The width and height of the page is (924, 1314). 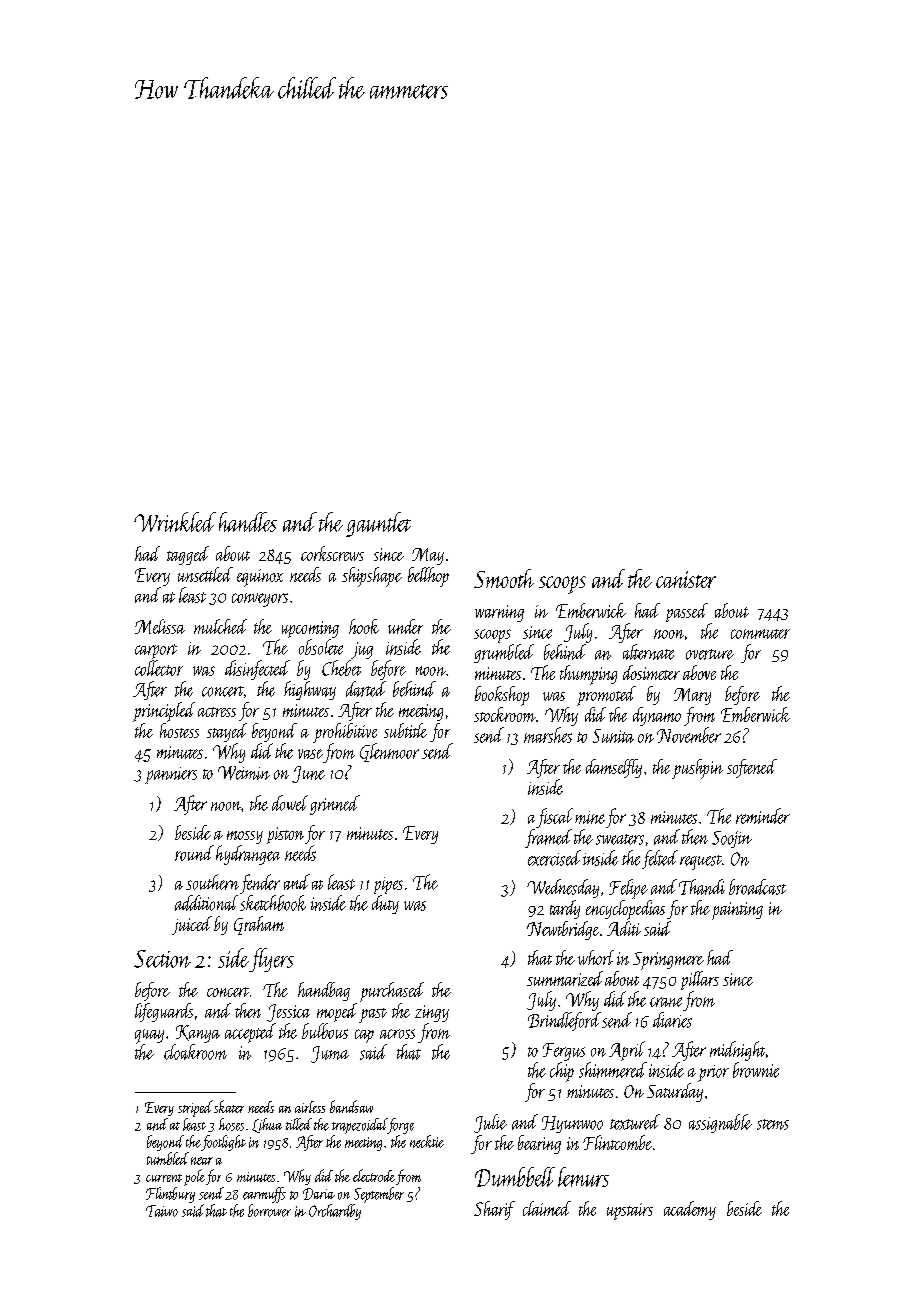 I want to click on Mary, so click(x=692, y=696).
